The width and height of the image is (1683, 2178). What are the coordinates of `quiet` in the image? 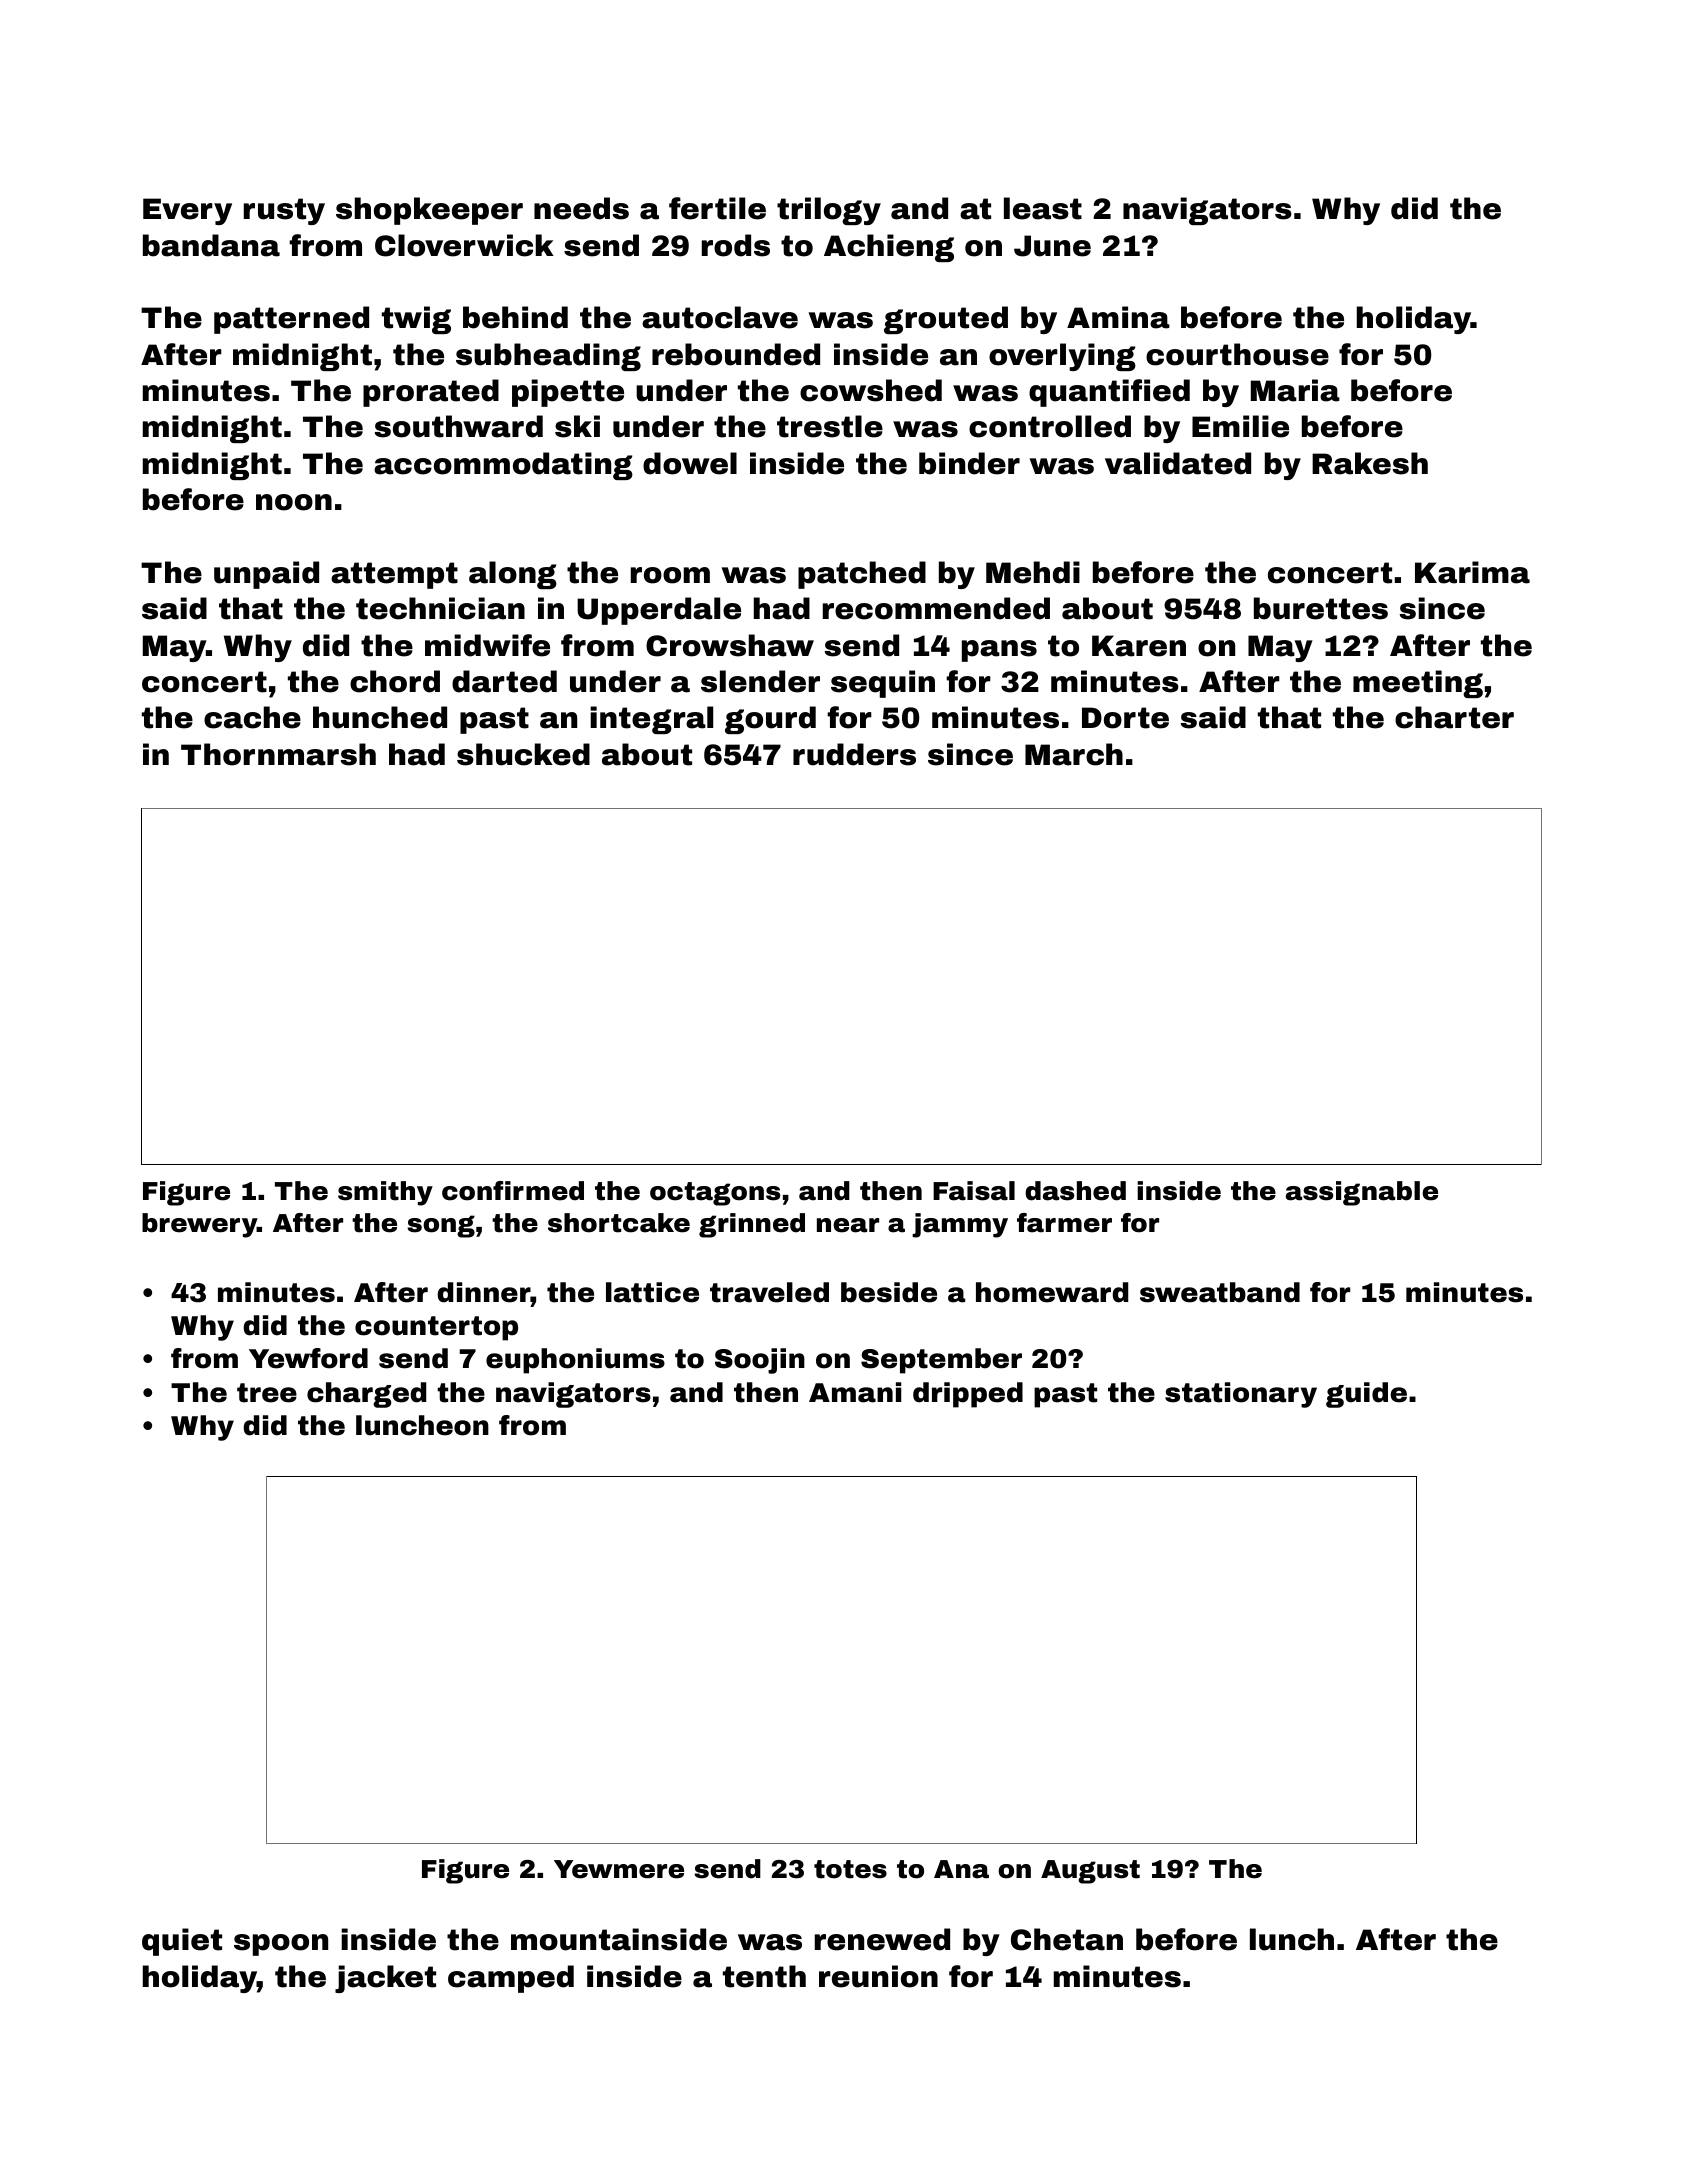 It's located at (182, 1942).
